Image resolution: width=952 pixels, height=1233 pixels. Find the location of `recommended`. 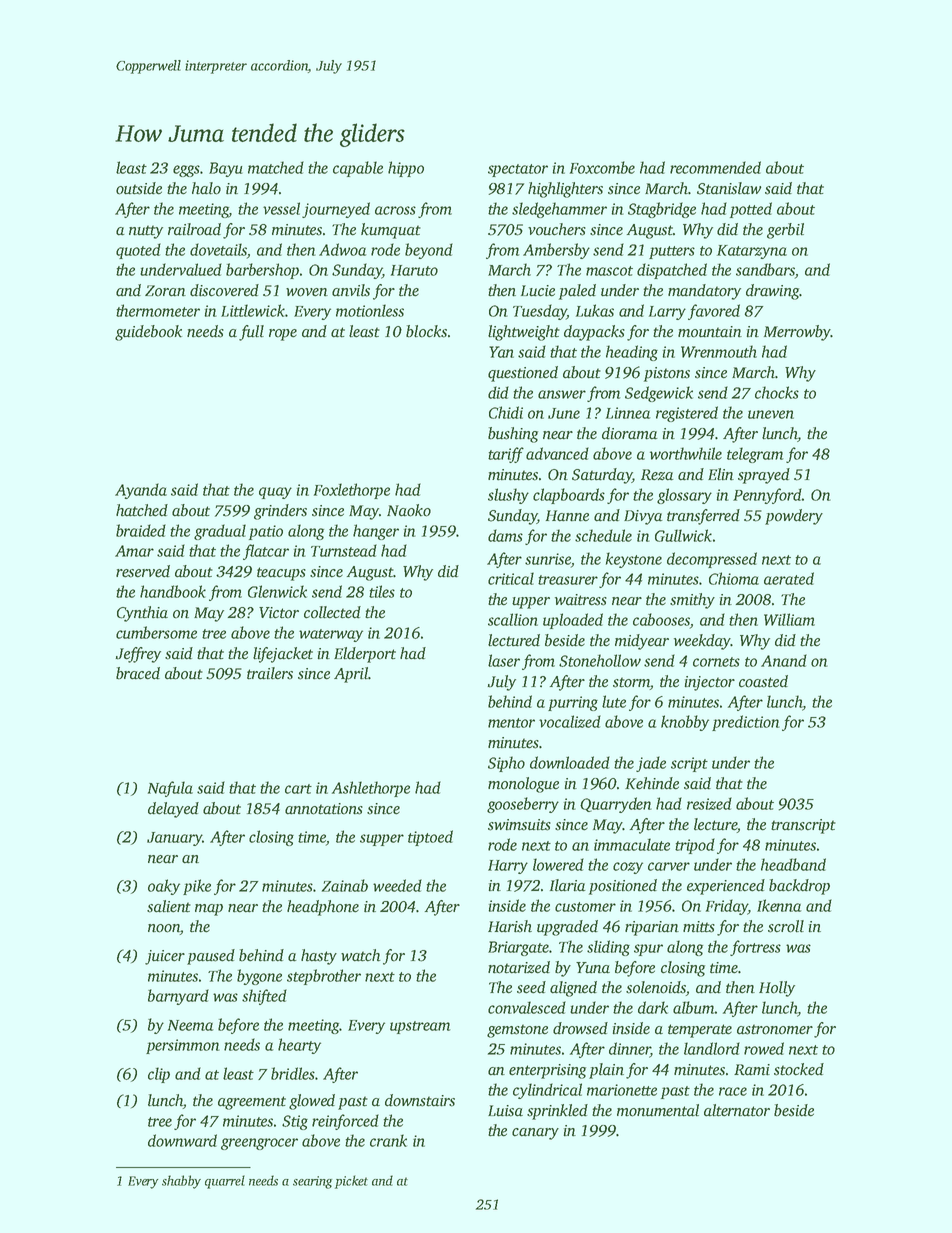

recommended is located at coordinates (715, 167).
